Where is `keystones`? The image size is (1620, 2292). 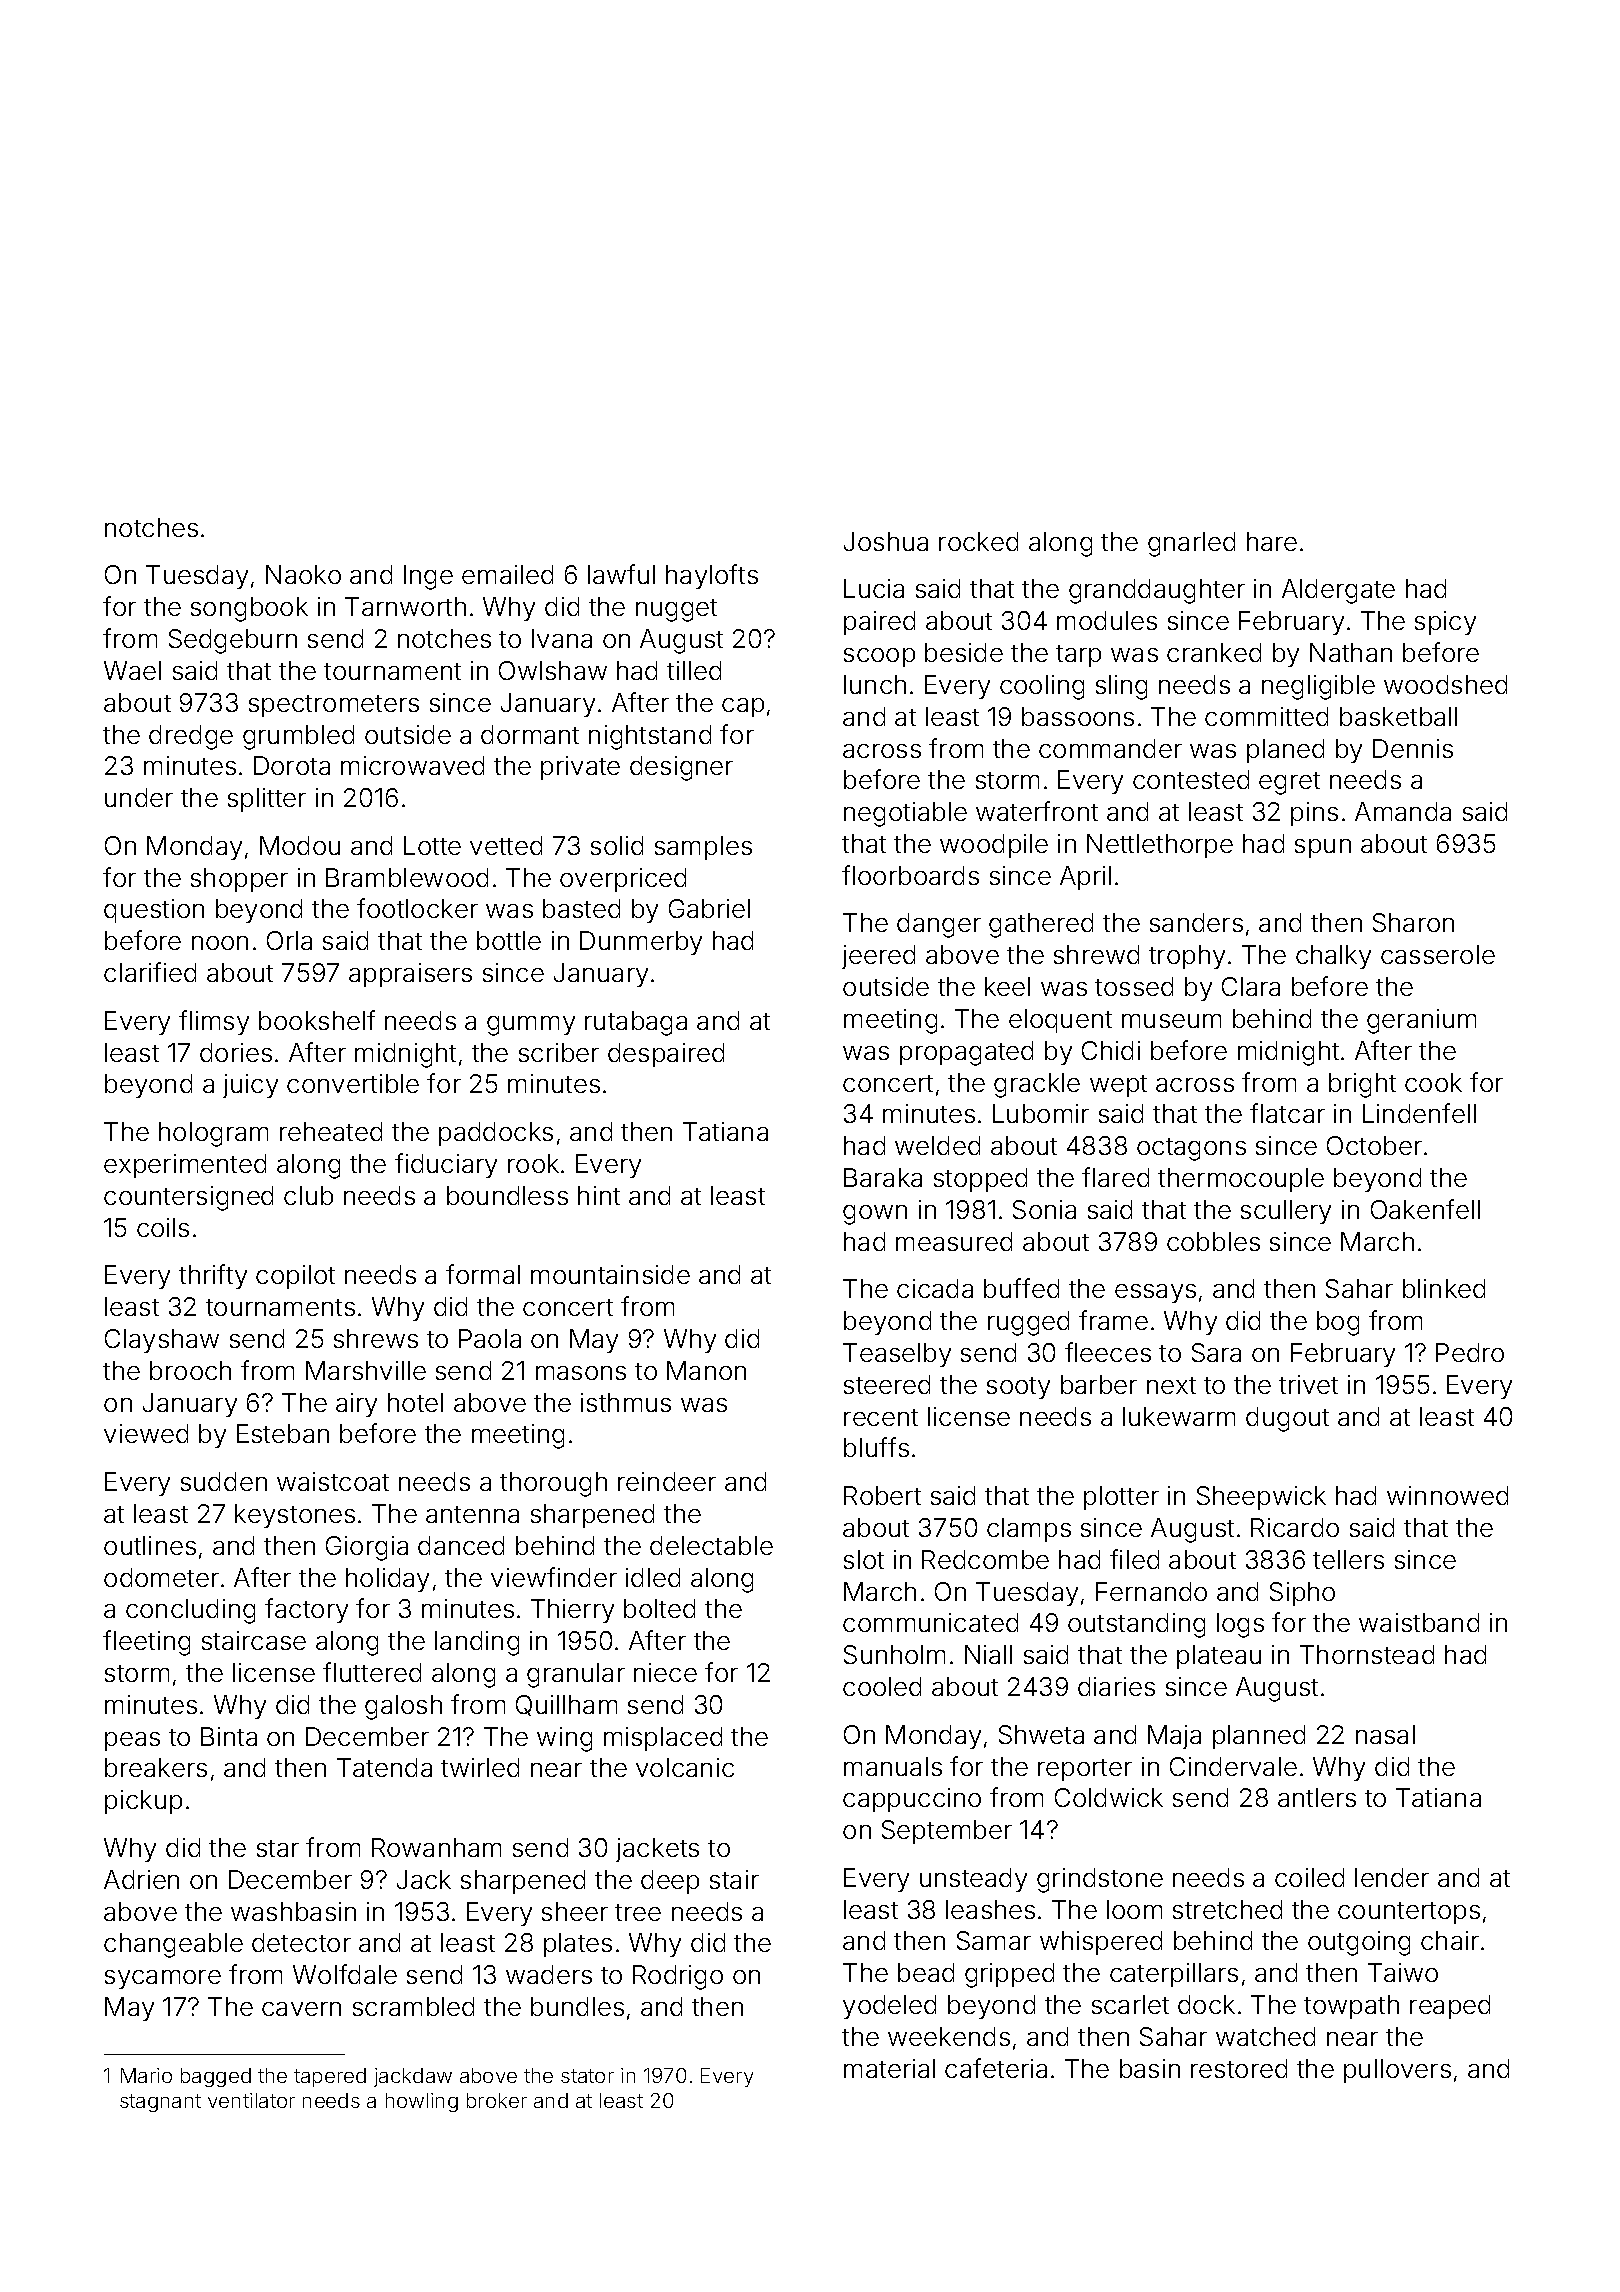
keystones is located at coordinates (295, 1516).
